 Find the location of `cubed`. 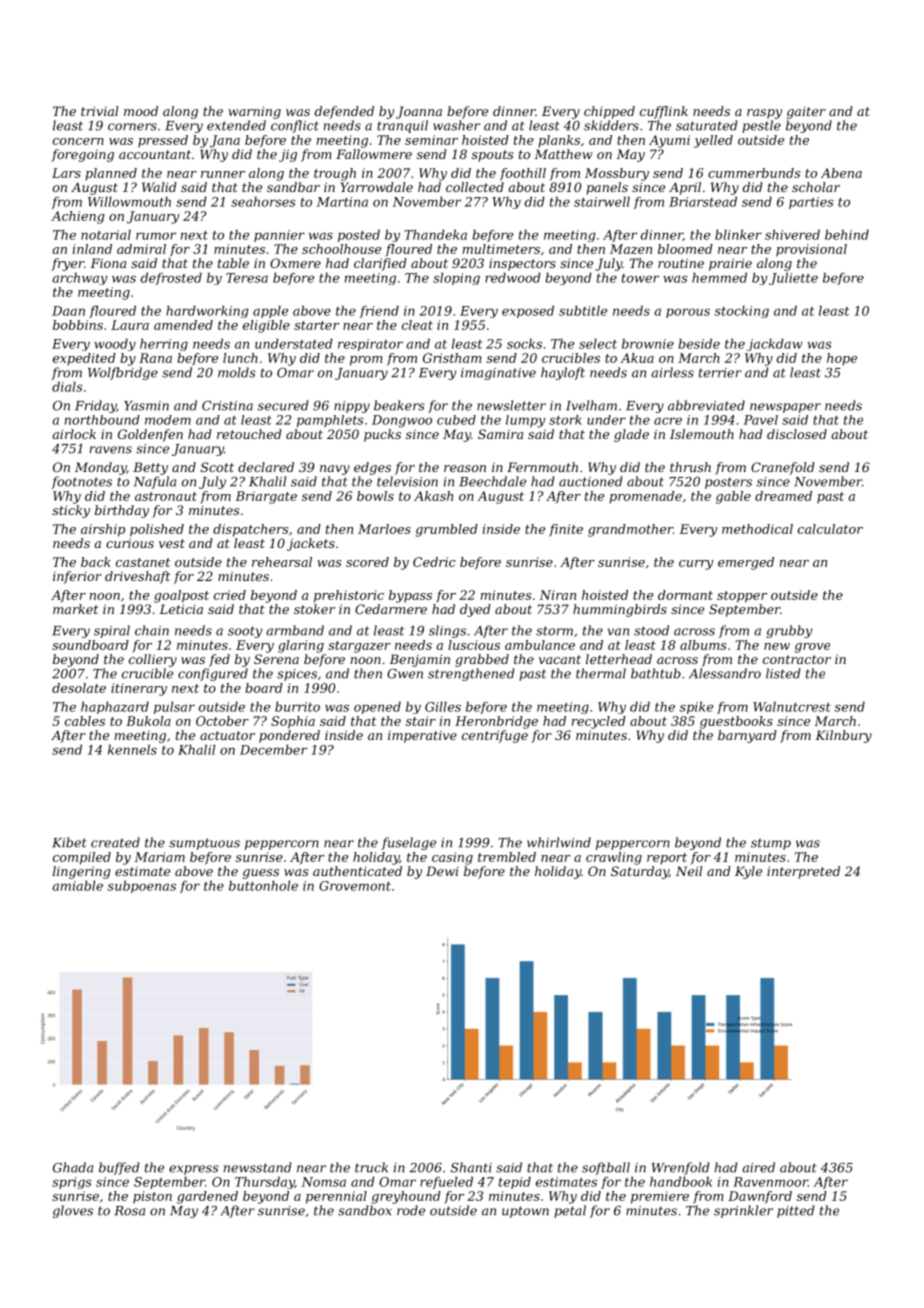

cubed is located at coordinates (456, 420).
